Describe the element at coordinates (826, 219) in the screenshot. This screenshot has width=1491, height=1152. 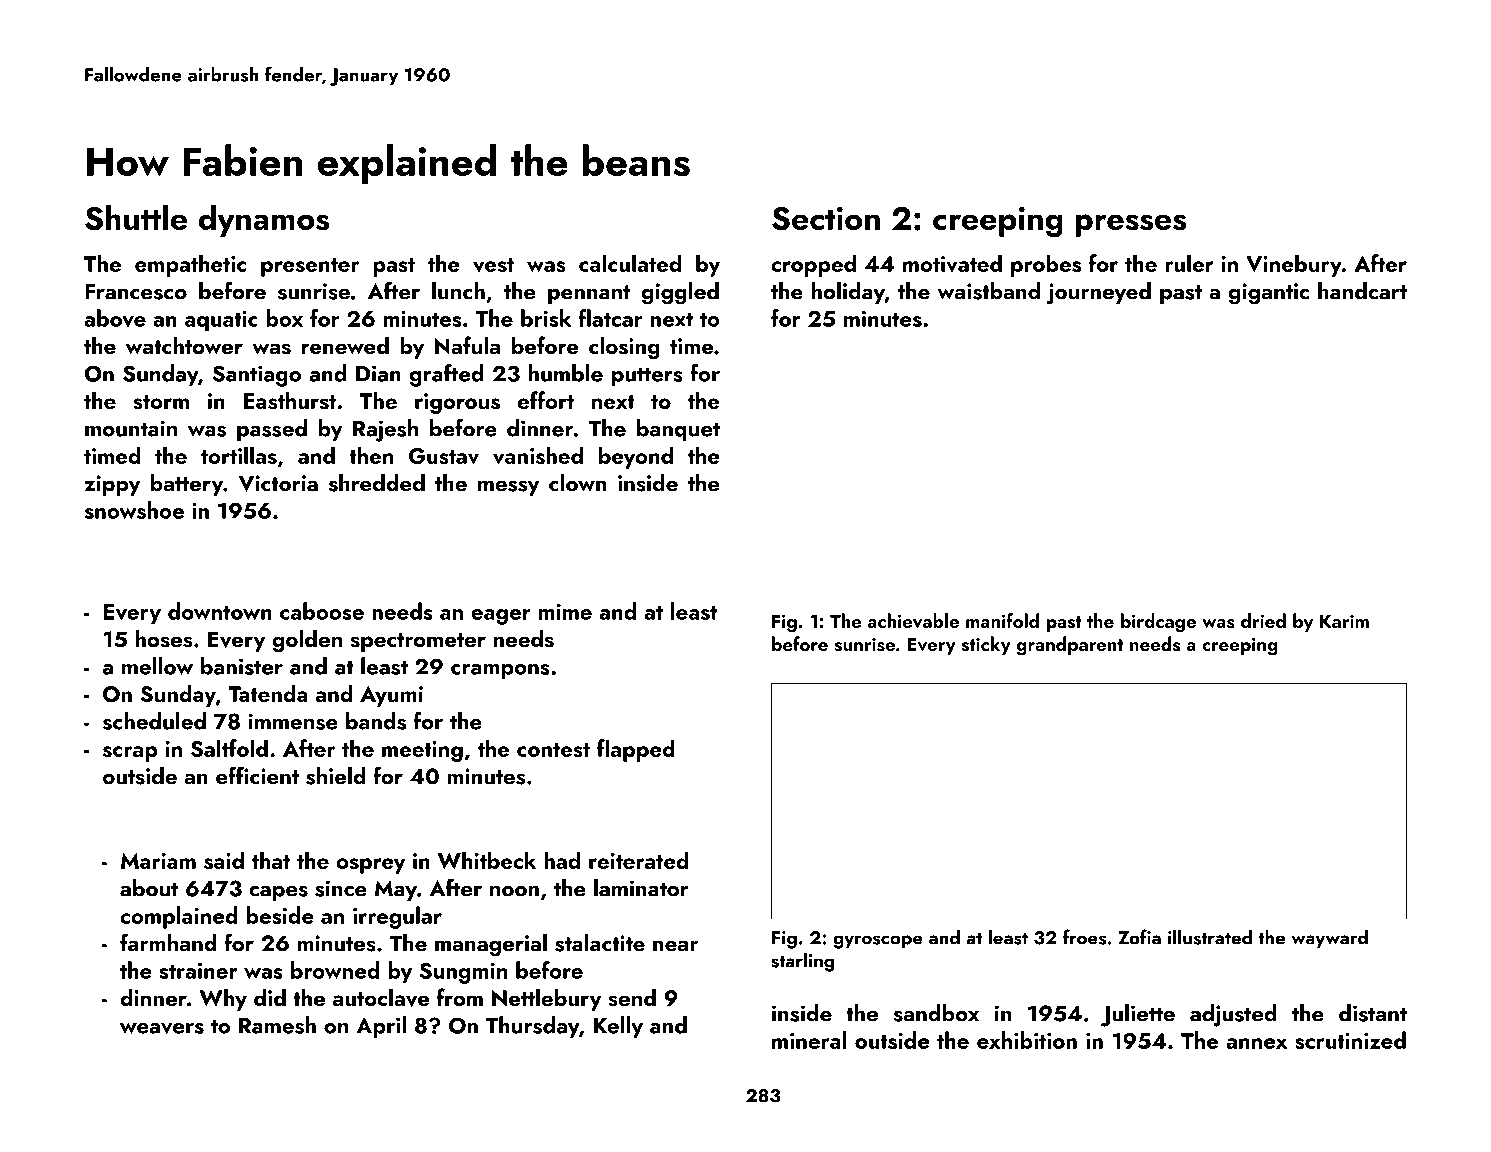
I see `Section` at that location.
